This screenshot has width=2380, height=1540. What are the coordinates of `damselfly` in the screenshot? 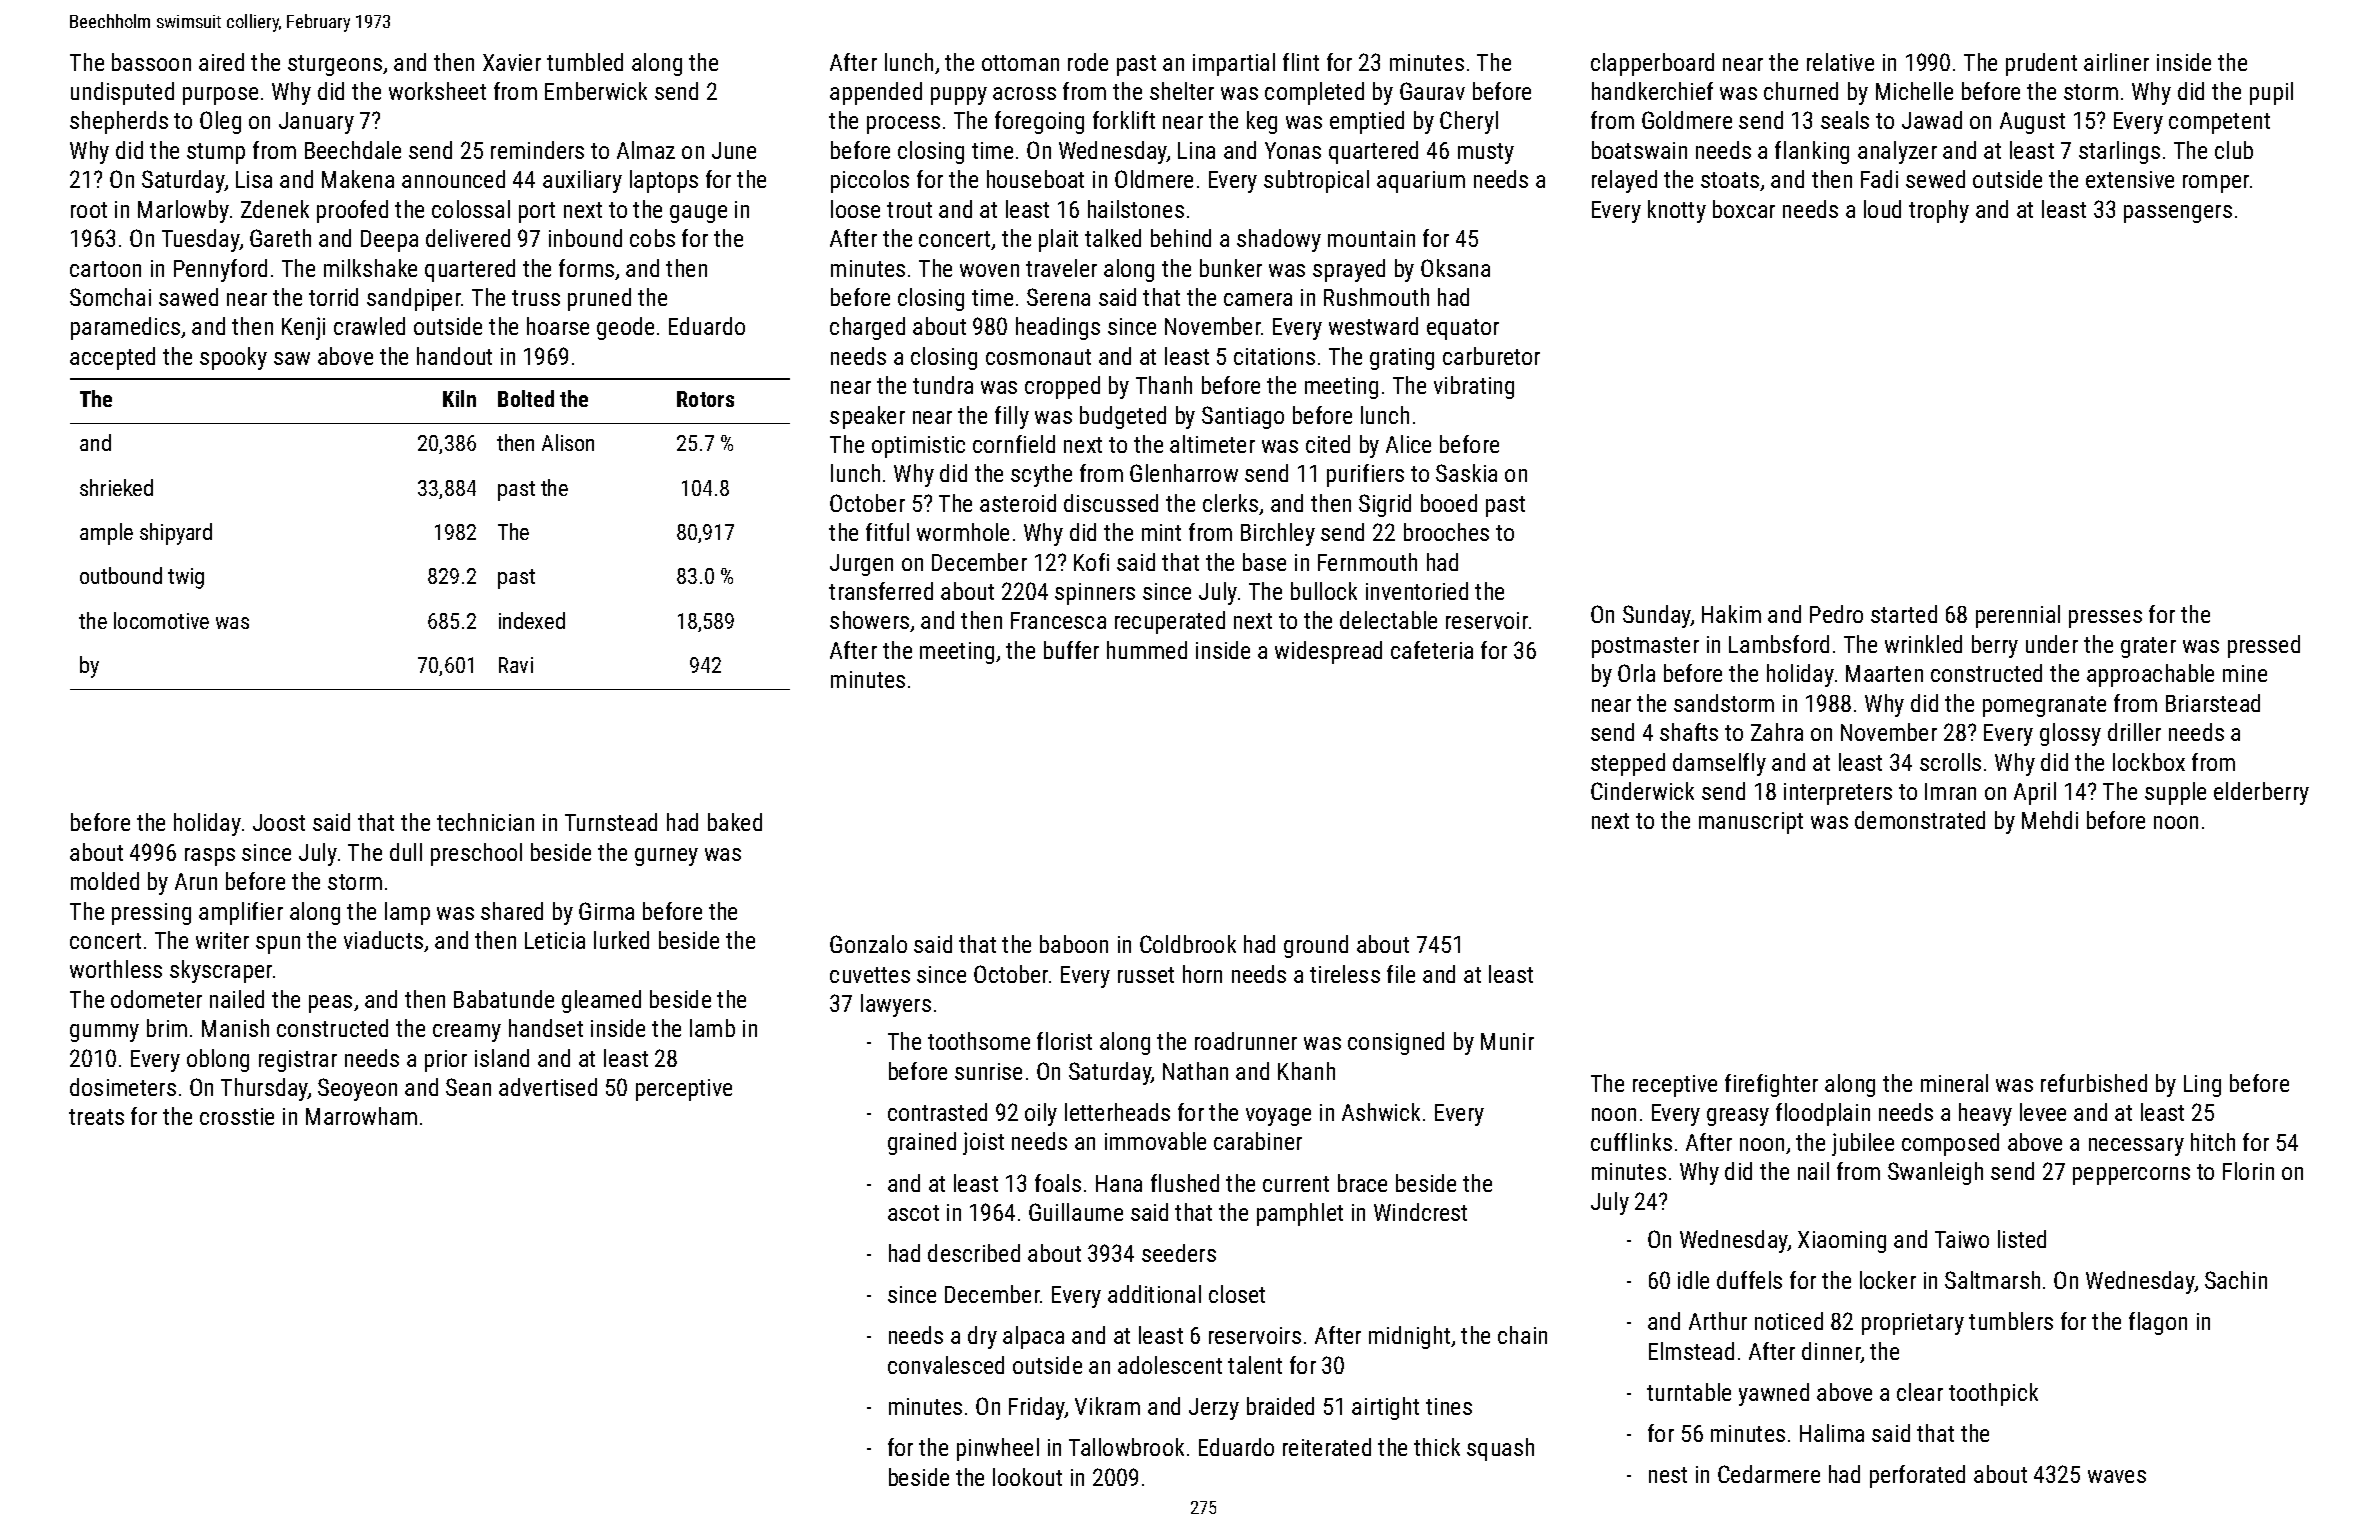 It's located at (1719, 764).
